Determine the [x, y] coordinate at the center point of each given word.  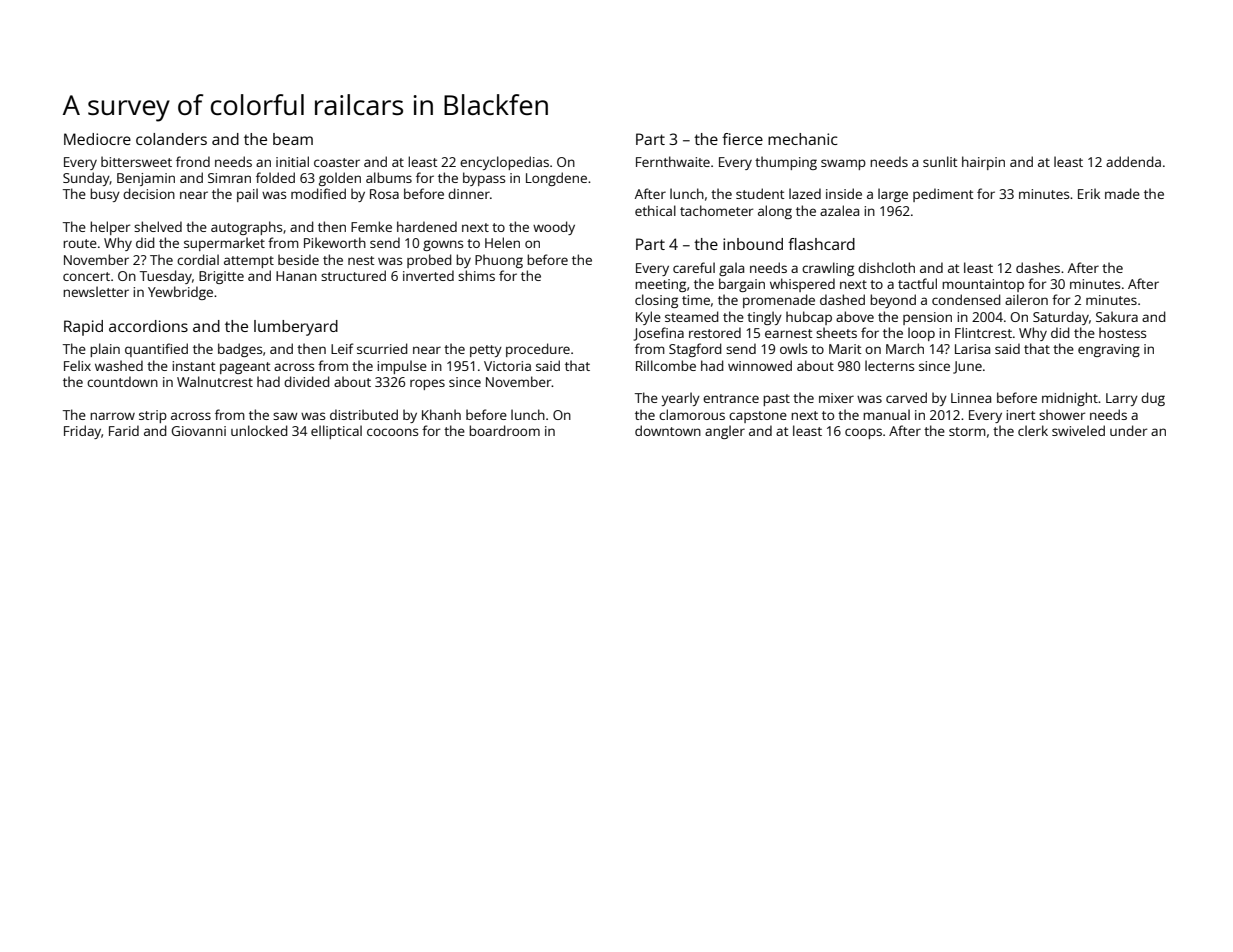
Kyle [648, 318]
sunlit [940, 161]
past [776, 400]
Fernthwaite [673, 161]
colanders [171, 139]
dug [1153, 399]
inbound [753, 244]
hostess [1122, 332]
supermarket [224, 244]
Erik [1089, 193]
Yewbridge [180, 293]
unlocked [259, 430]
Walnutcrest [215, 381]
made [1122, 193]
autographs [246, 228]
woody [554, 228]
